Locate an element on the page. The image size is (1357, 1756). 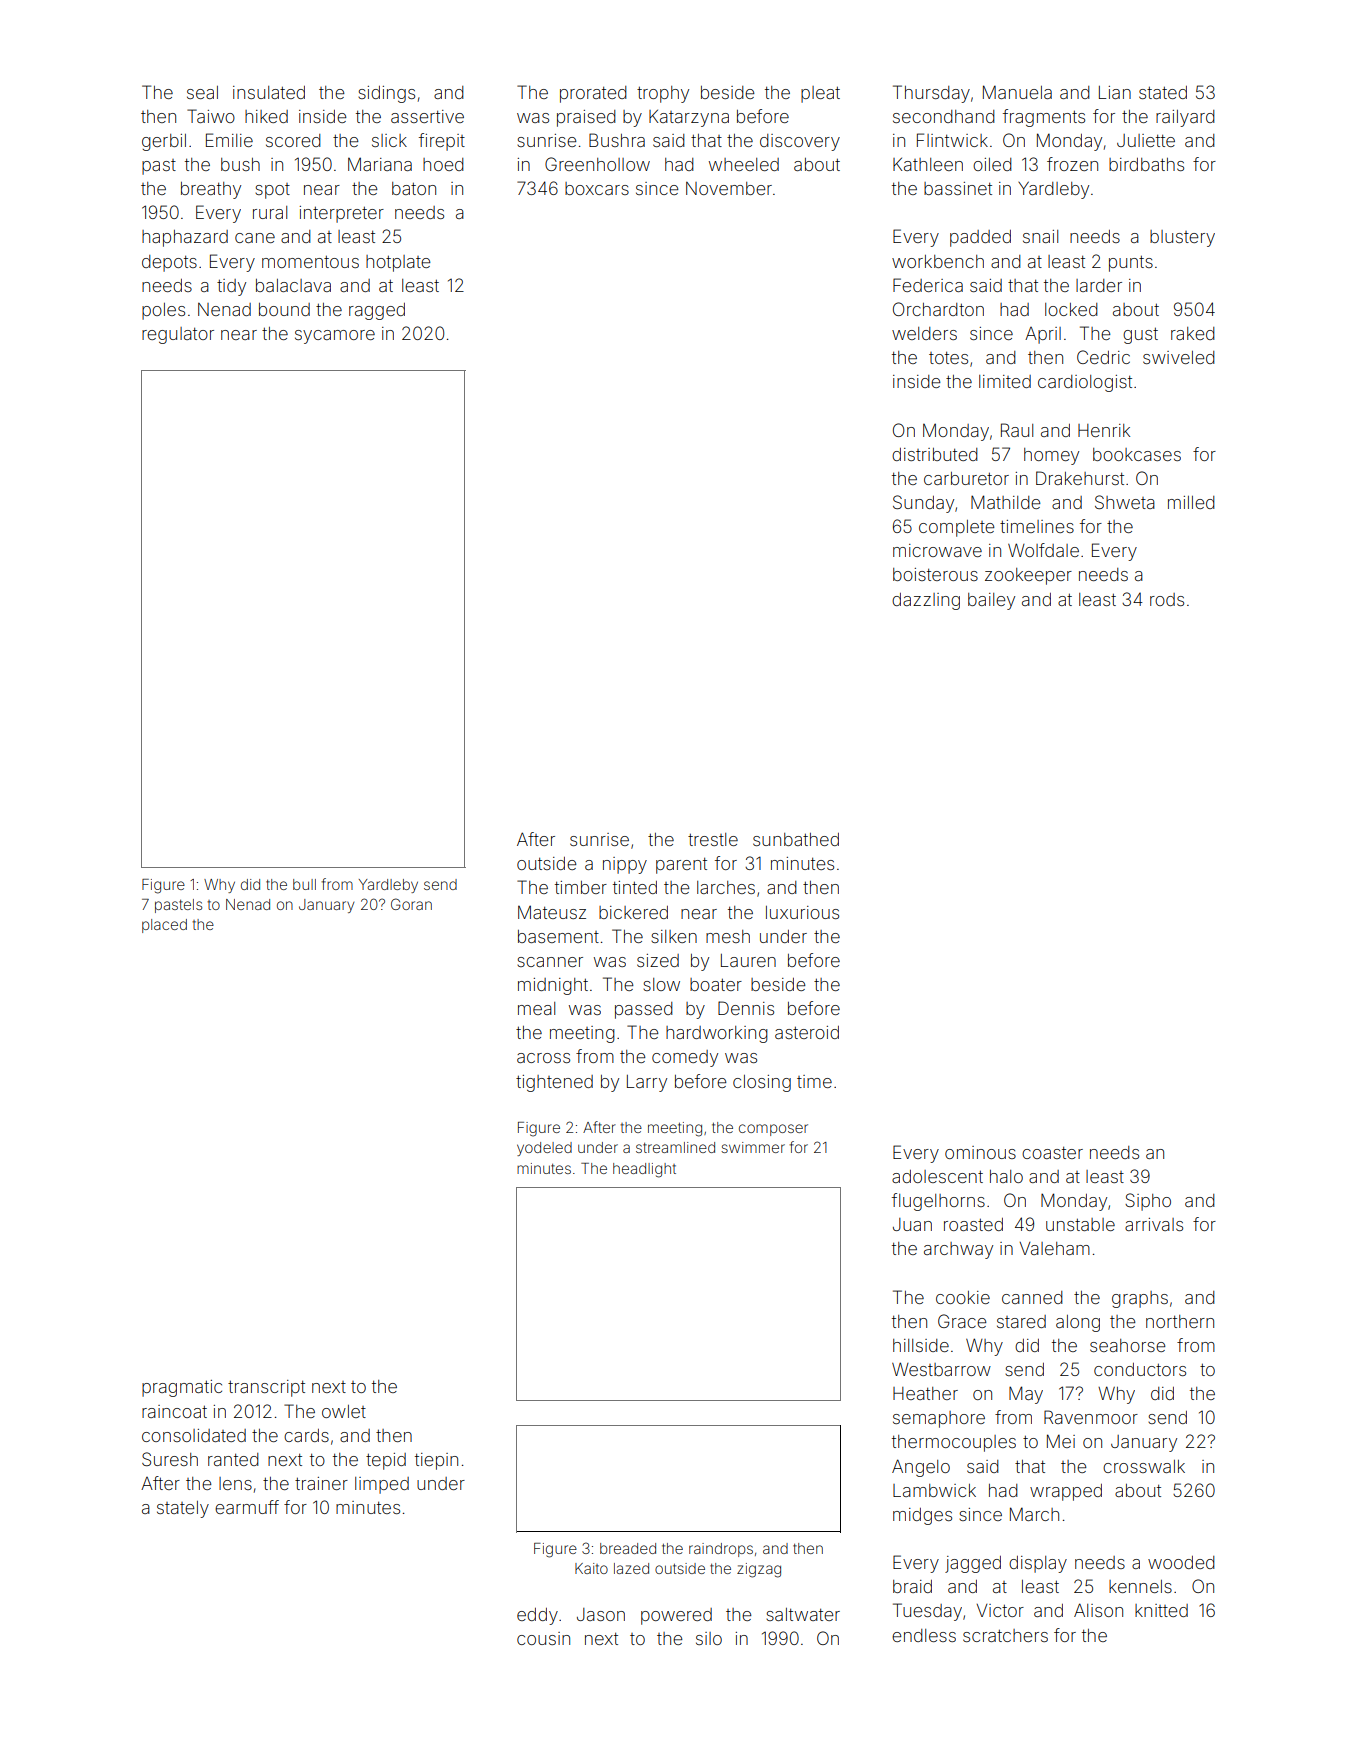
transcript is located at coordinates (266, 1388).
